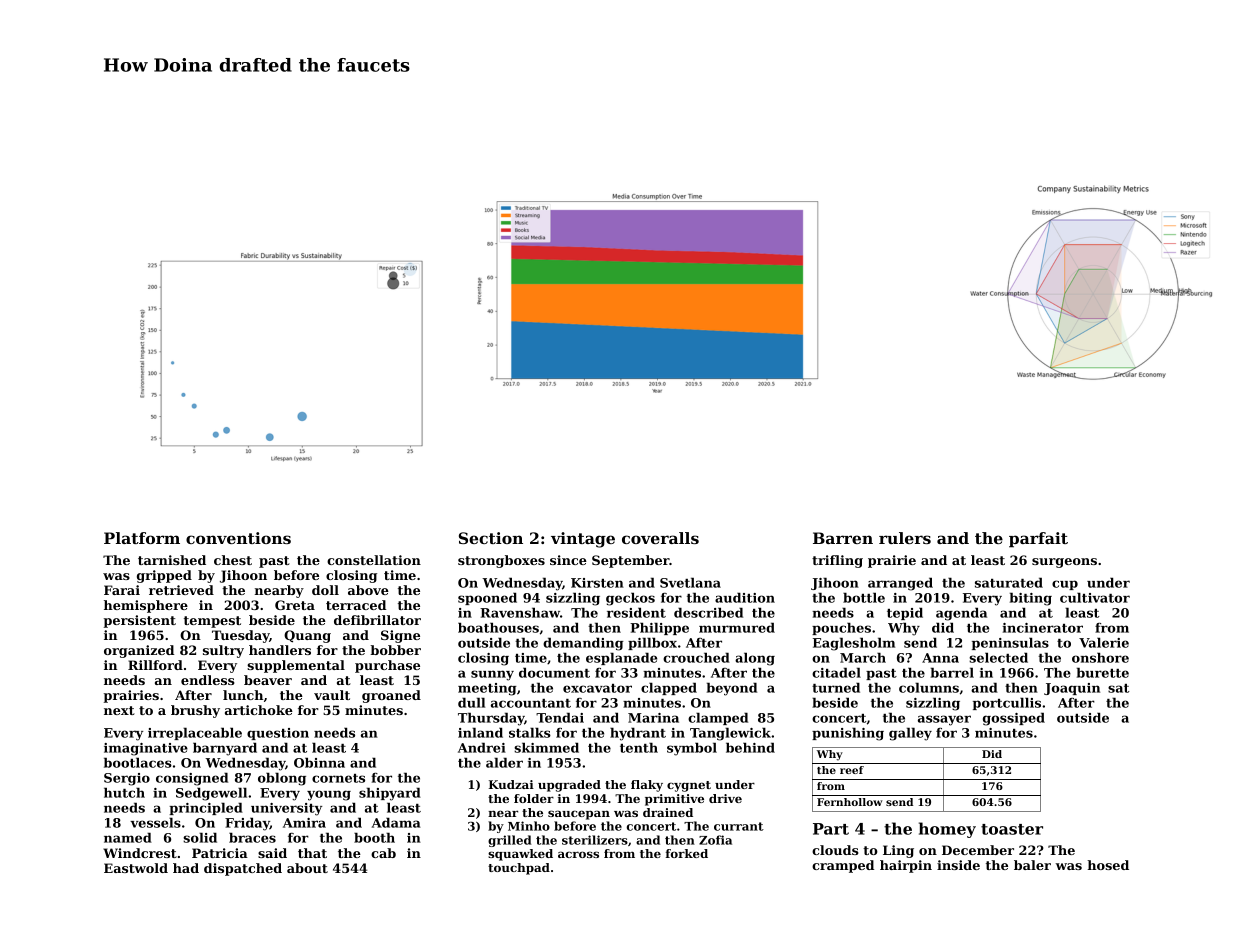 This image has width=1233, height=952. I want to click on cultivator, so click(1095, 597).
